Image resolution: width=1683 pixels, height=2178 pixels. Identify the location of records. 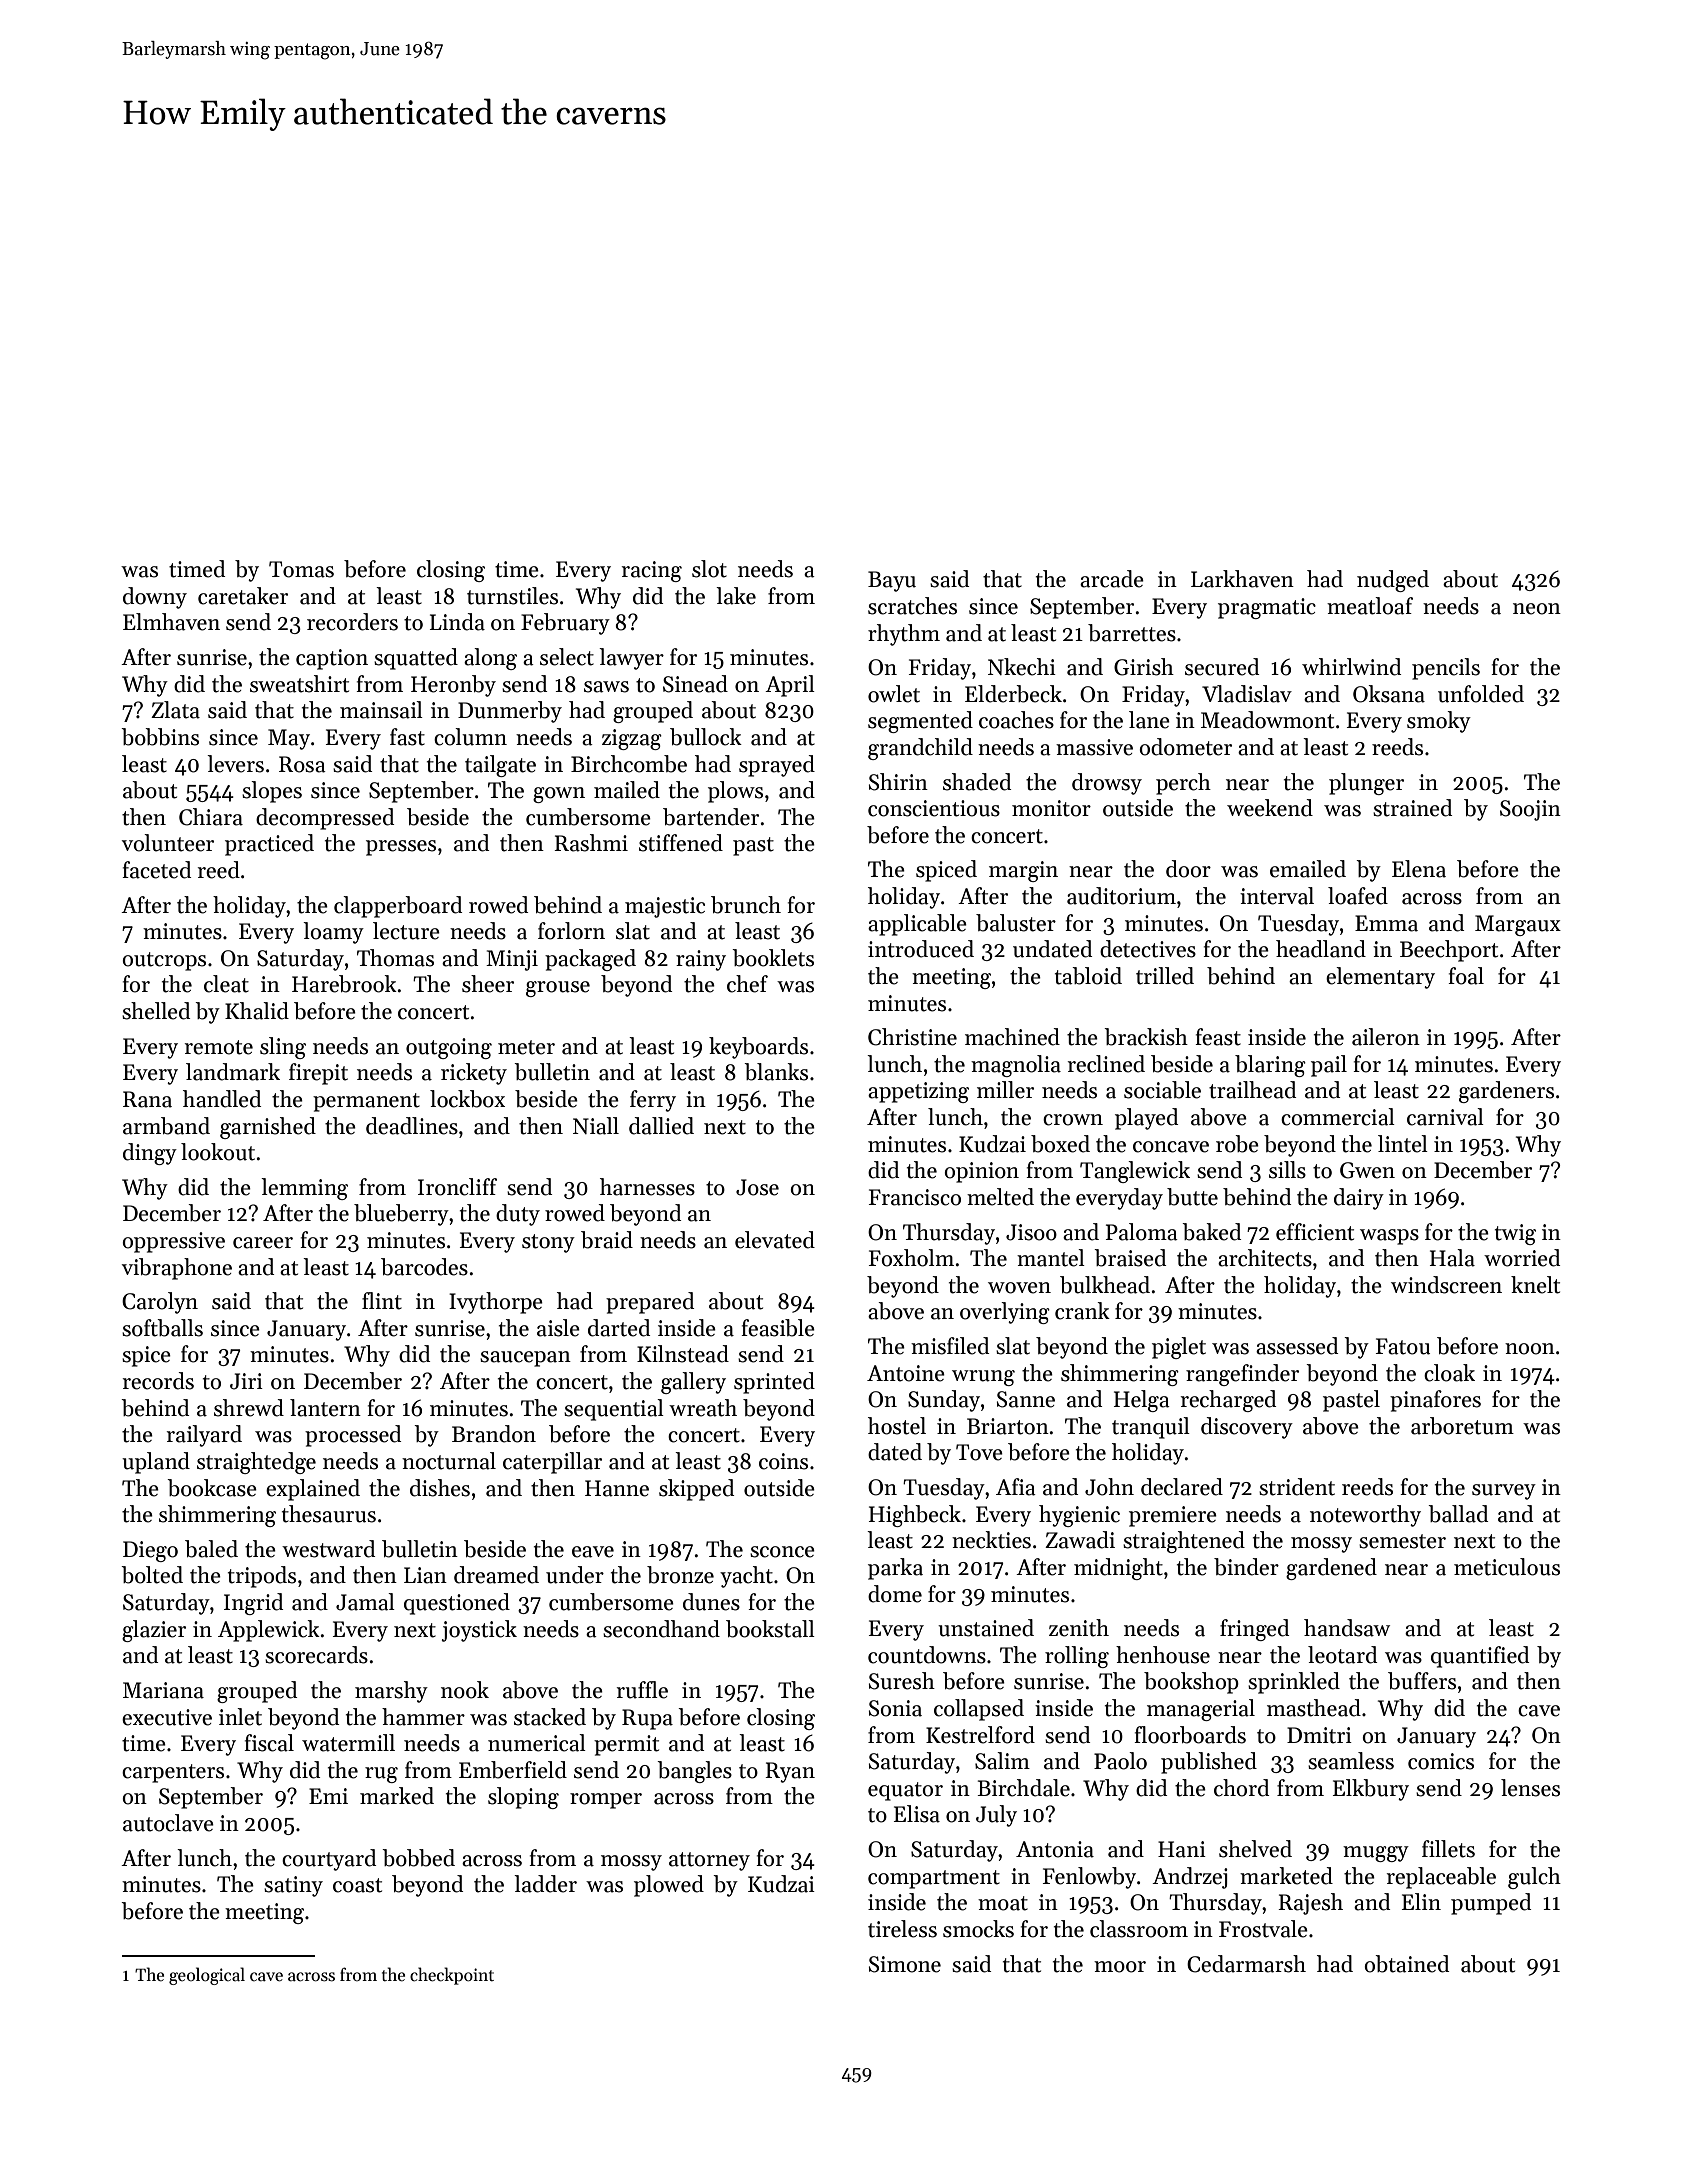
(158, 1381).
